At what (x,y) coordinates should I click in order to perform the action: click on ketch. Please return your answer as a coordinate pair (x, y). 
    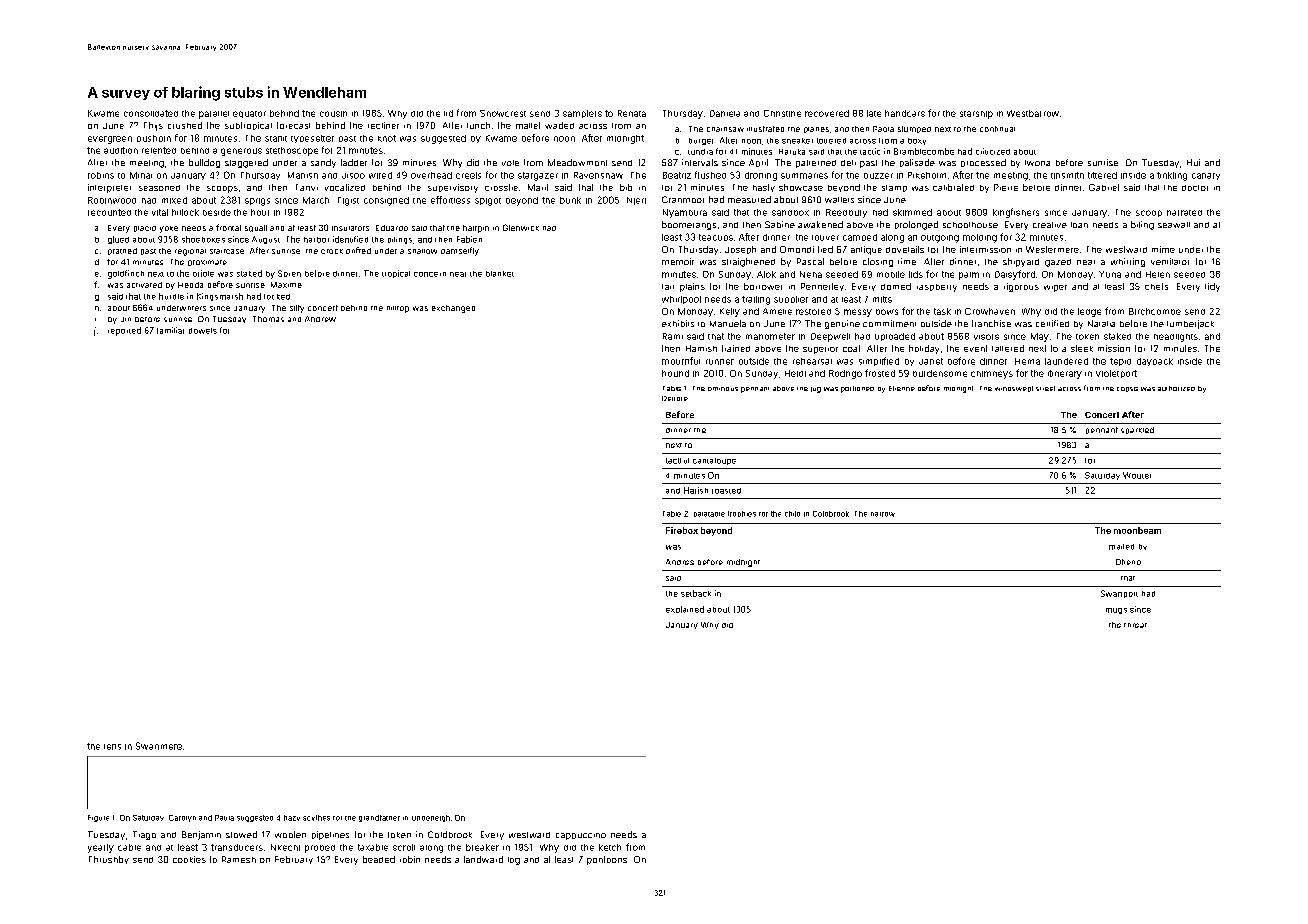
    Looking at the image, I should click on (610, 847).
